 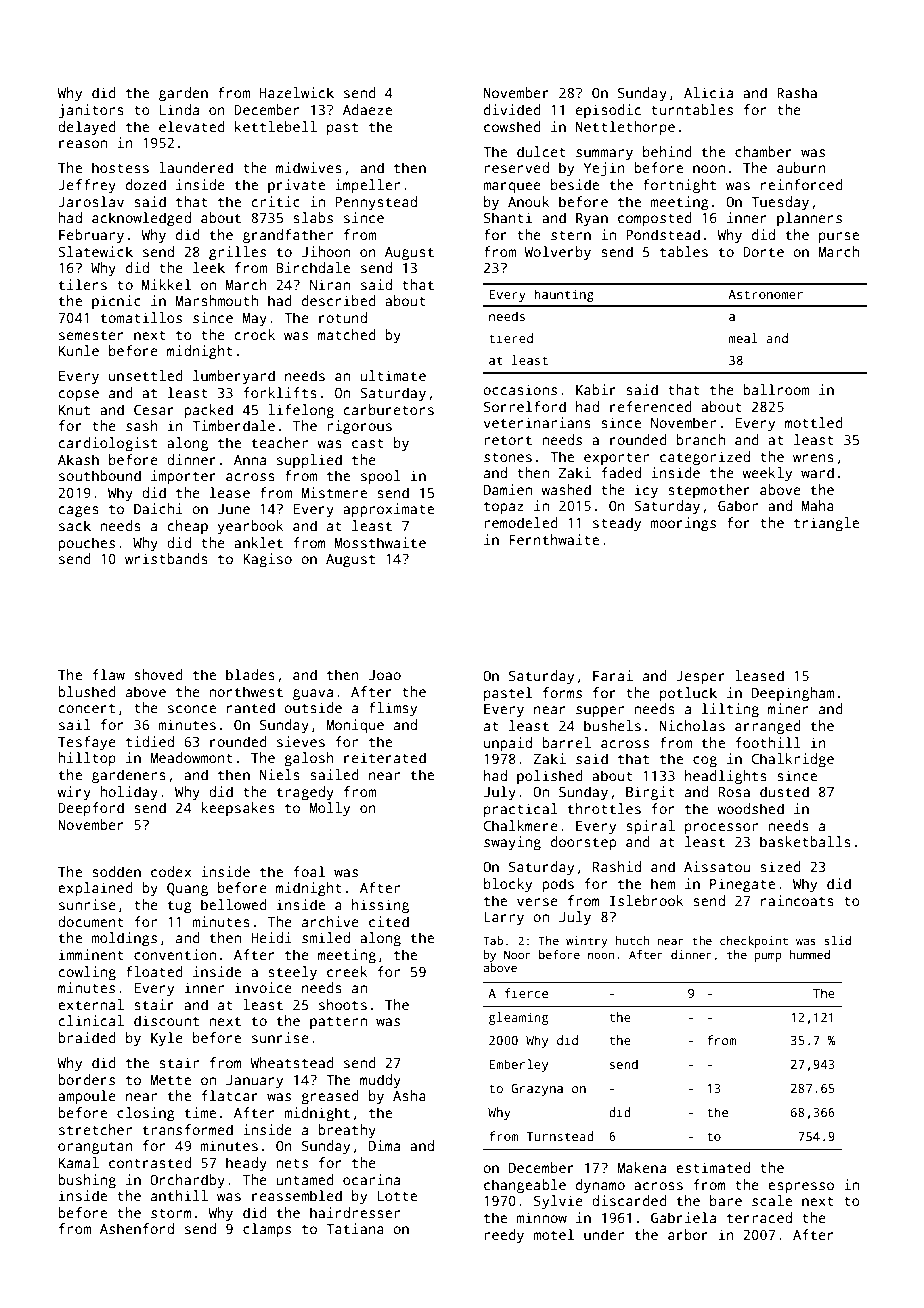 I want to click on February, so click(x=91, y=236).
